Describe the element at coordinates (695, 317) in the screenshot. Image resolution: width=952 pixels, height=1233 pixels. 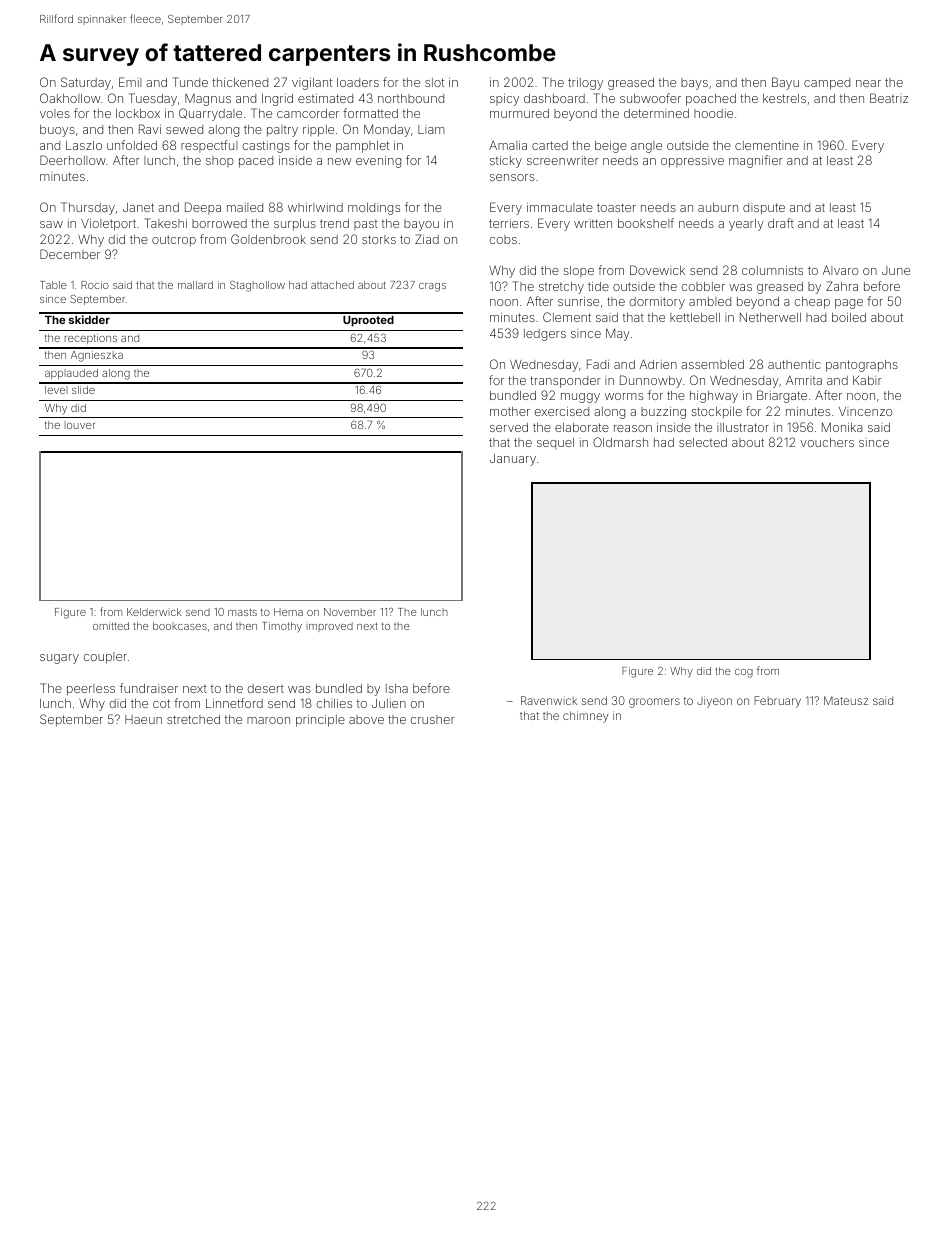
I see `kettlebell` at that location.
